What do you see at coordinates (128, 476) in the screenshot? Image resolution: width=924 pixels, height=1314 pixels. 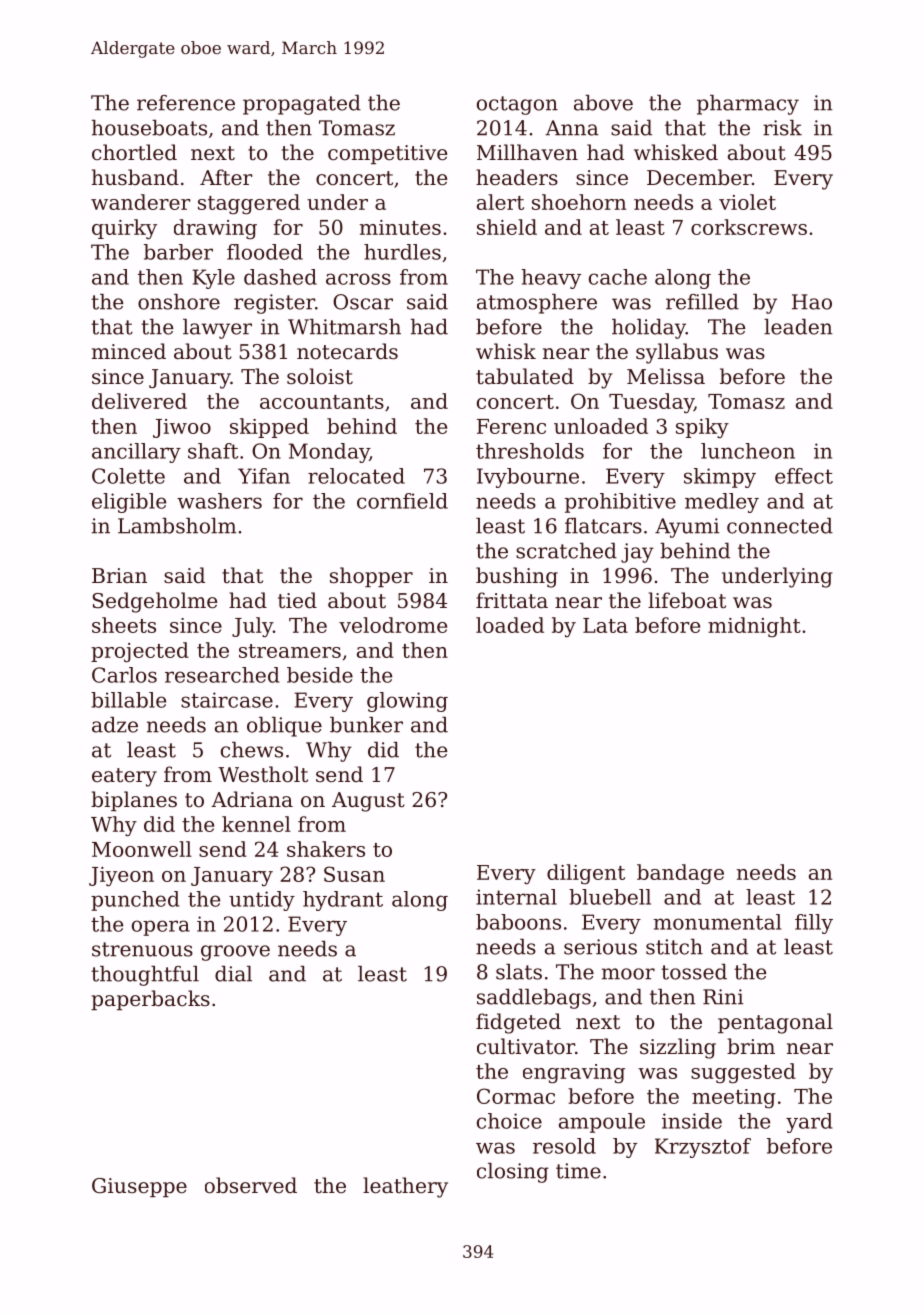 I see `Colette` at bounding box center [128, 476].
